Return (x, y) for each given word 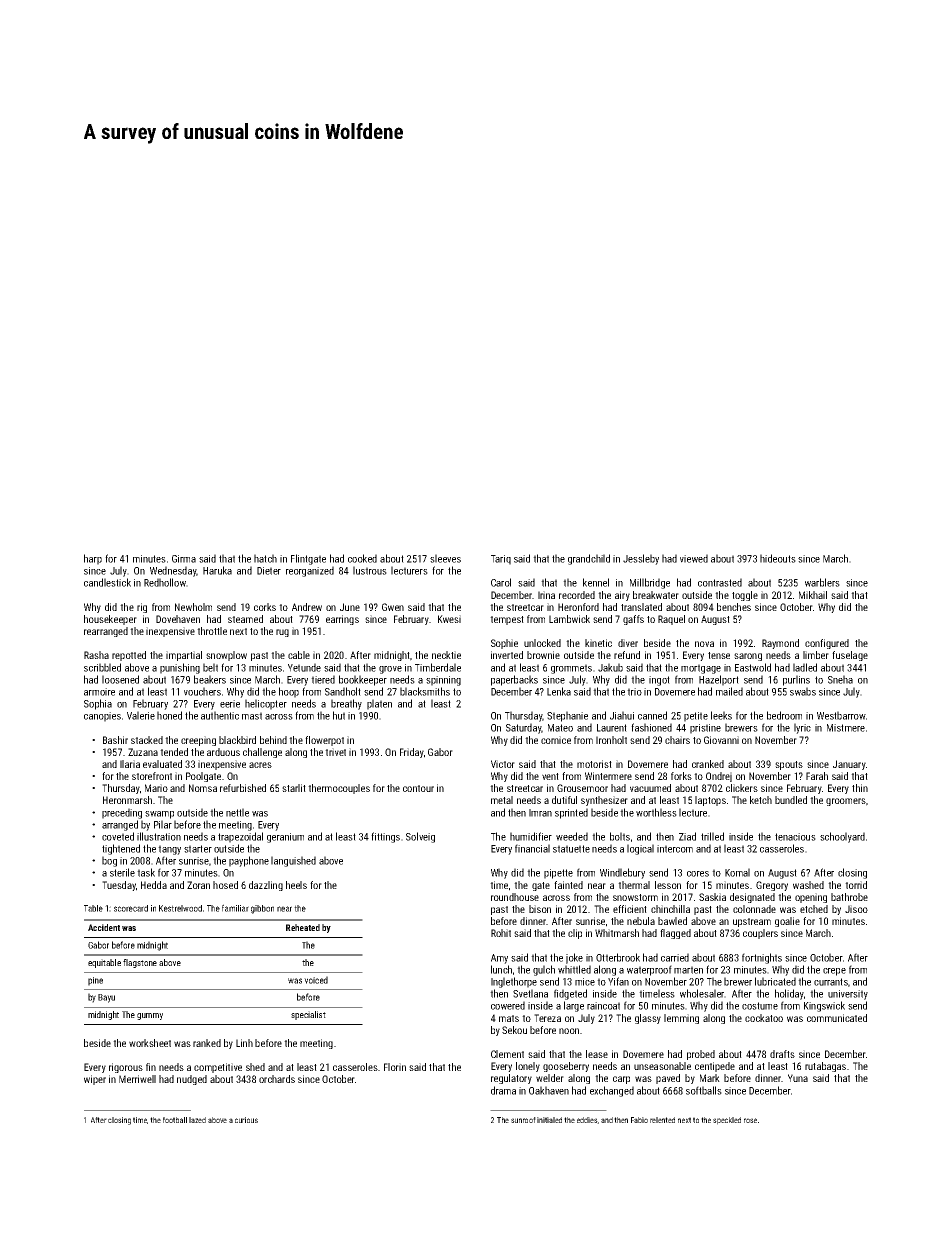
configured (827, 644)
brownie (543, 655)
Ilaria (130, 764)
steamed (245, 619)
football (175, 1120)
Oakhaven (549, 1090)
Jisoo (856, 909)
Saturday (524, 728)
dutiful (564, 800)
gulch (544, 970)
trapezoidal (240, 837)
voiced (316, 980)
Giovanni (721, 740)
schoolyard (842, 837)
